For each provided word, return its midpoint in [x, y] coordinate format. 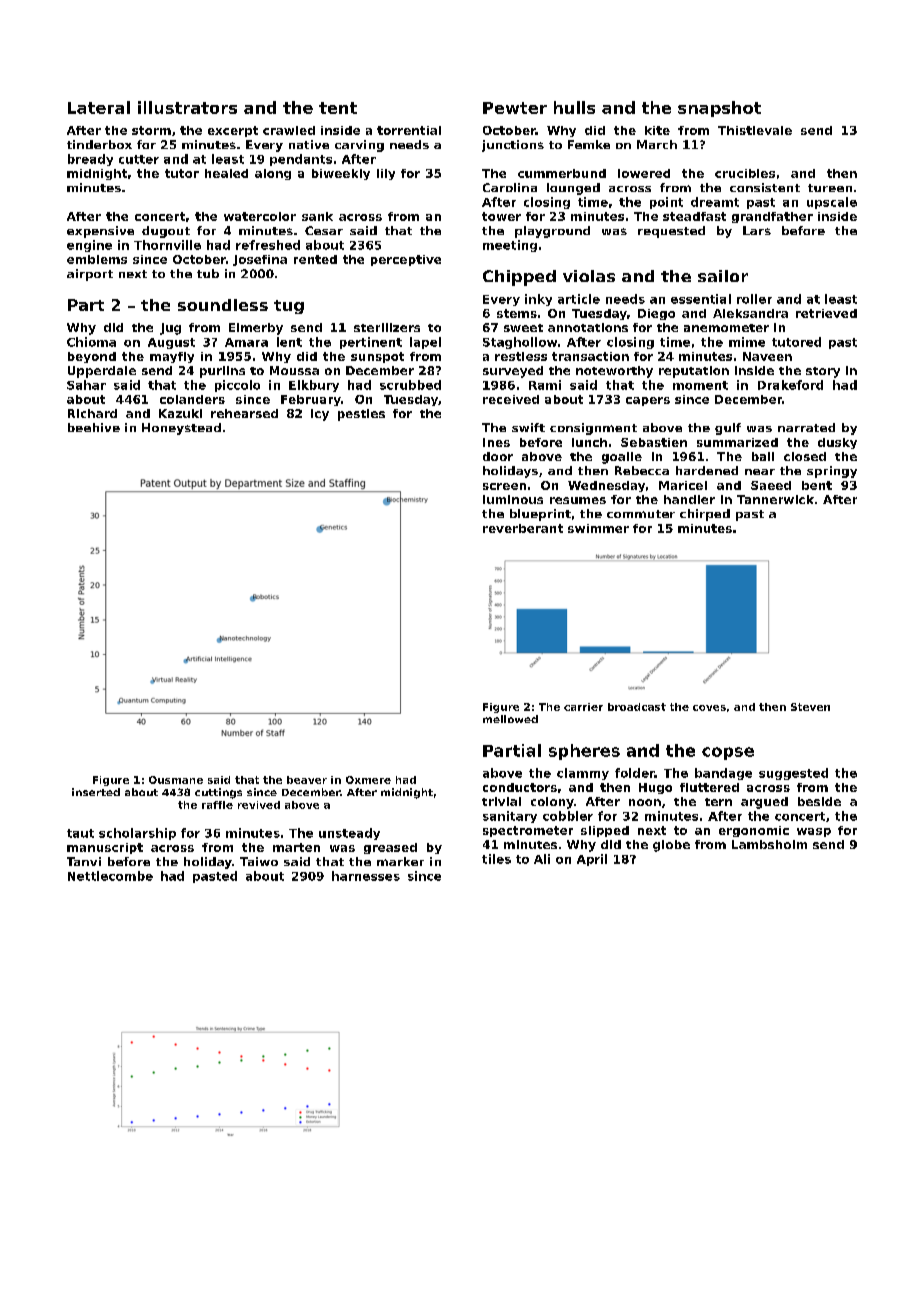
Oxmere [368, 780]
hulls [574, 107]
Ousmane [176, 780]
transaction [590, 356]
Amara [246, 342]
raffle [217, 805]
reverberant [523, 528]
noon [645, 802]
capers [648, 401]
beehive [94, 427]
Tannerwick [775, 499]
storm [151, 130]
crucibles [745, 173]
